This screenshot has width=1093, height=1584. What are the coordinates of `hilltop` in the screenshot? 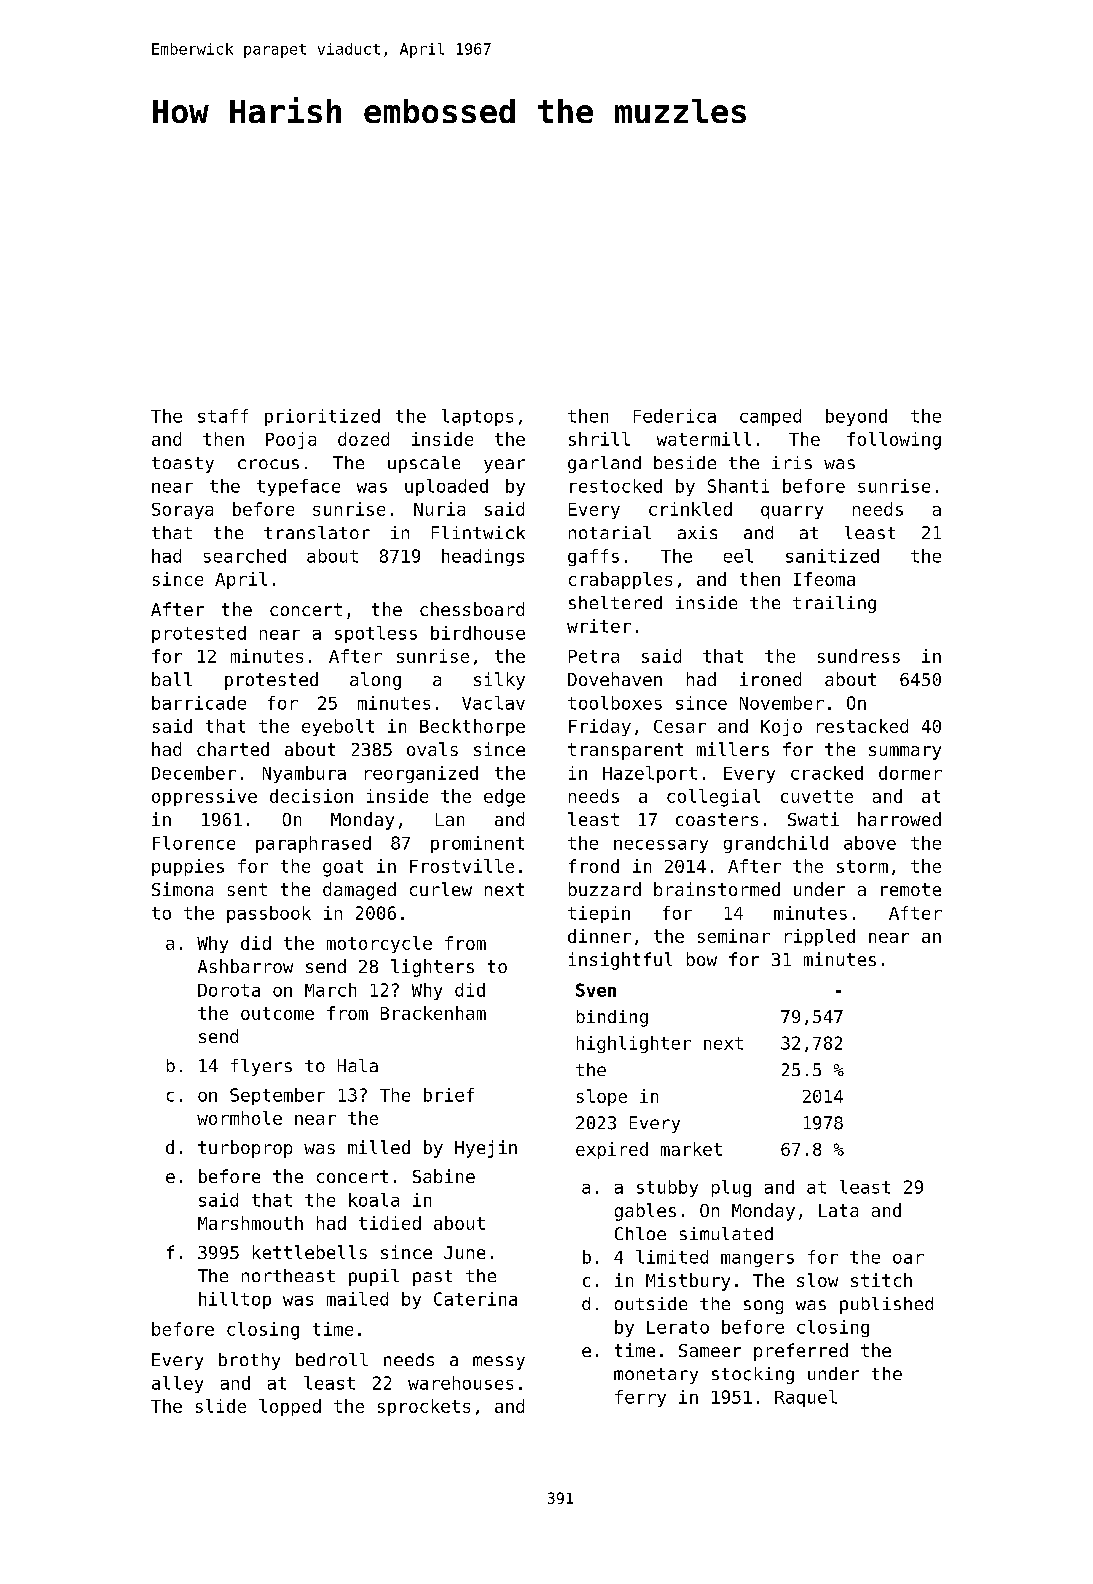 It's located at (235, 1300).
